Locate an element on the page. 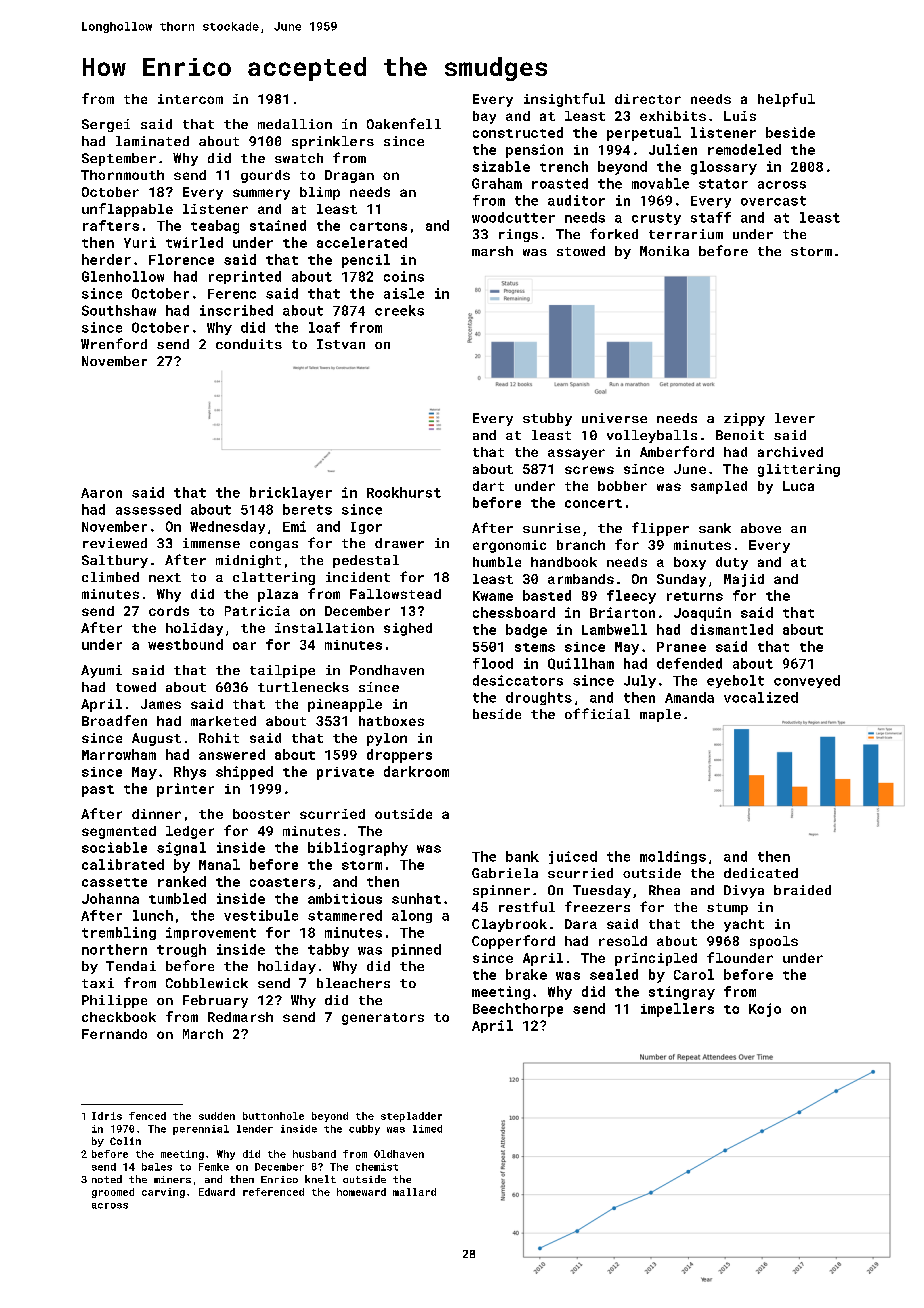  carving is located at coordinates (163, 1193).
